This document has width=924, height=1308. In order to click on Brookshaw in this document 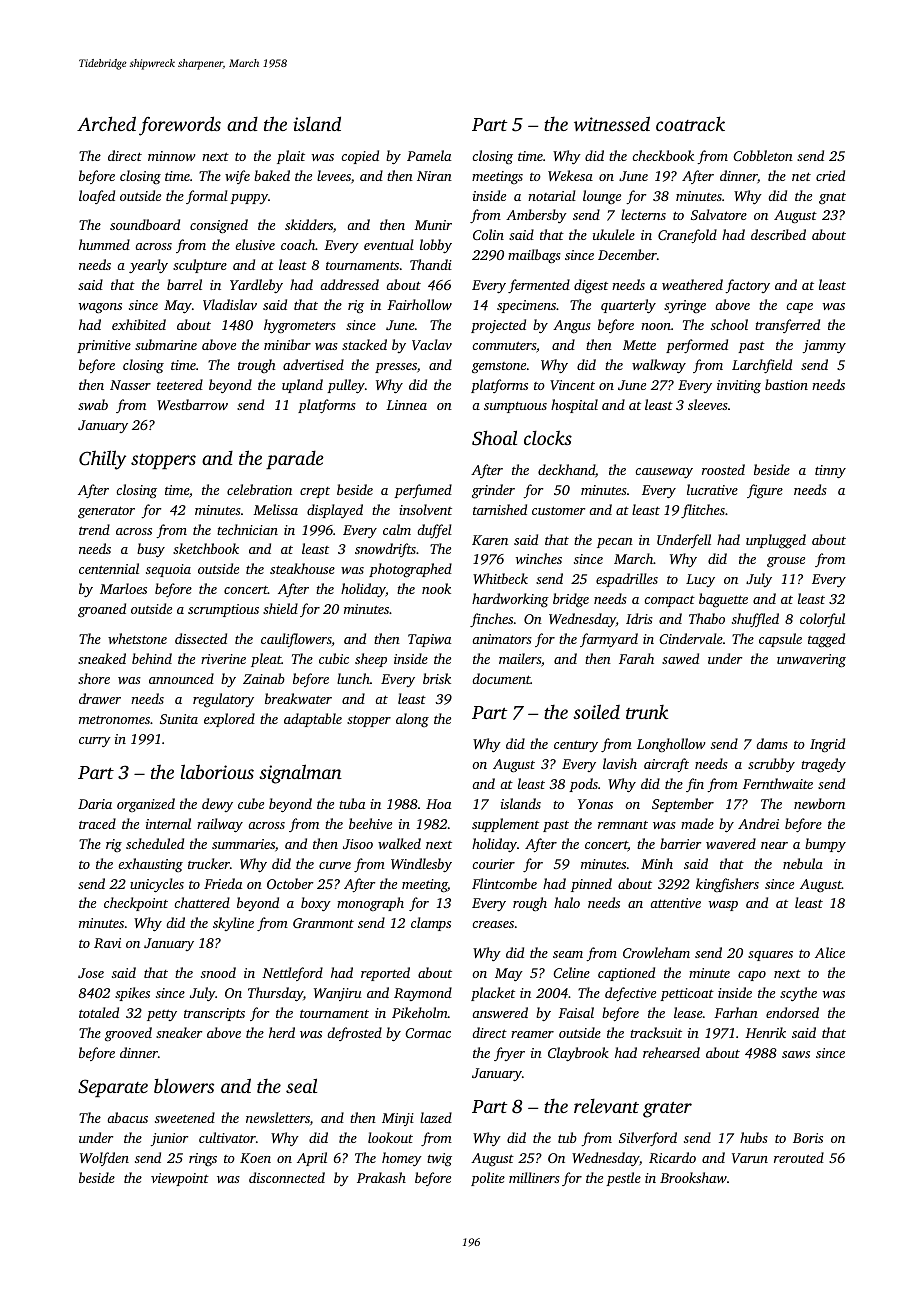, I will do `click(693, 1177)`.
